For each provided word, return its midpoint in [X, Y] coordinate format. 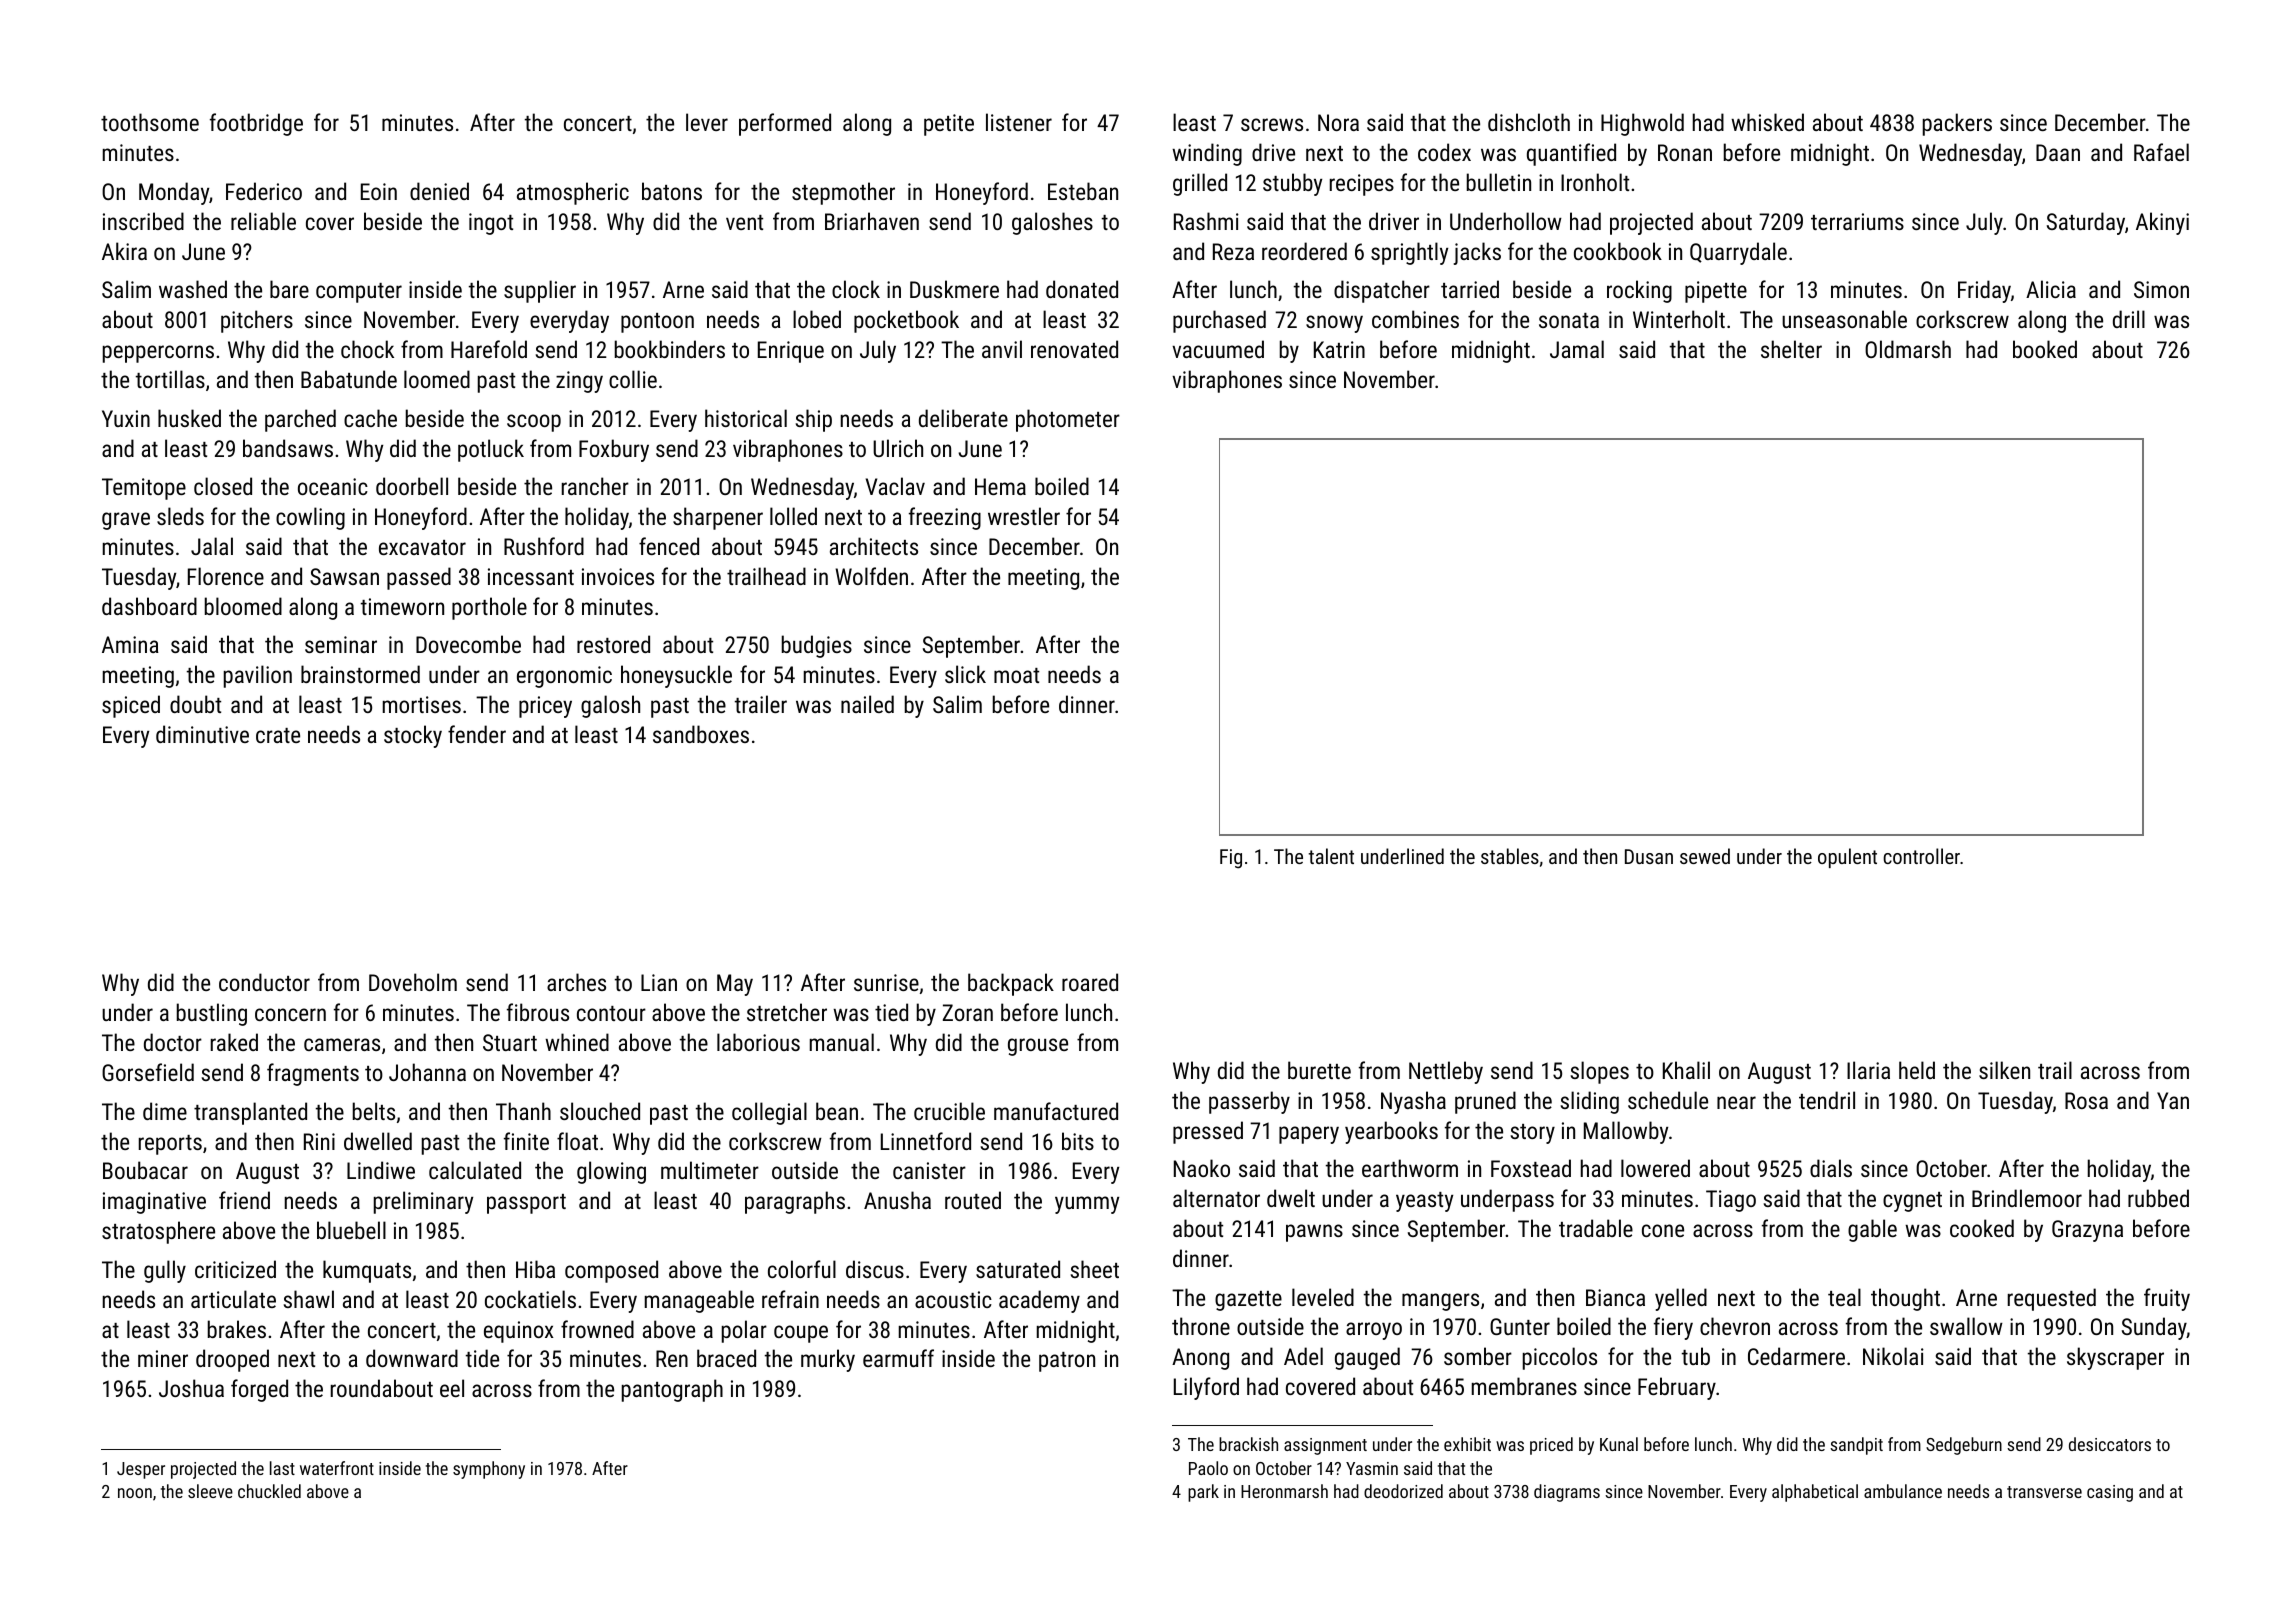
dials [1831, 1168]
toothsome [150, 122]
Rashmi [1206, 221]
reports [170, 1145]
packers [1957, 124]
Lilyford [1206, 1388]
